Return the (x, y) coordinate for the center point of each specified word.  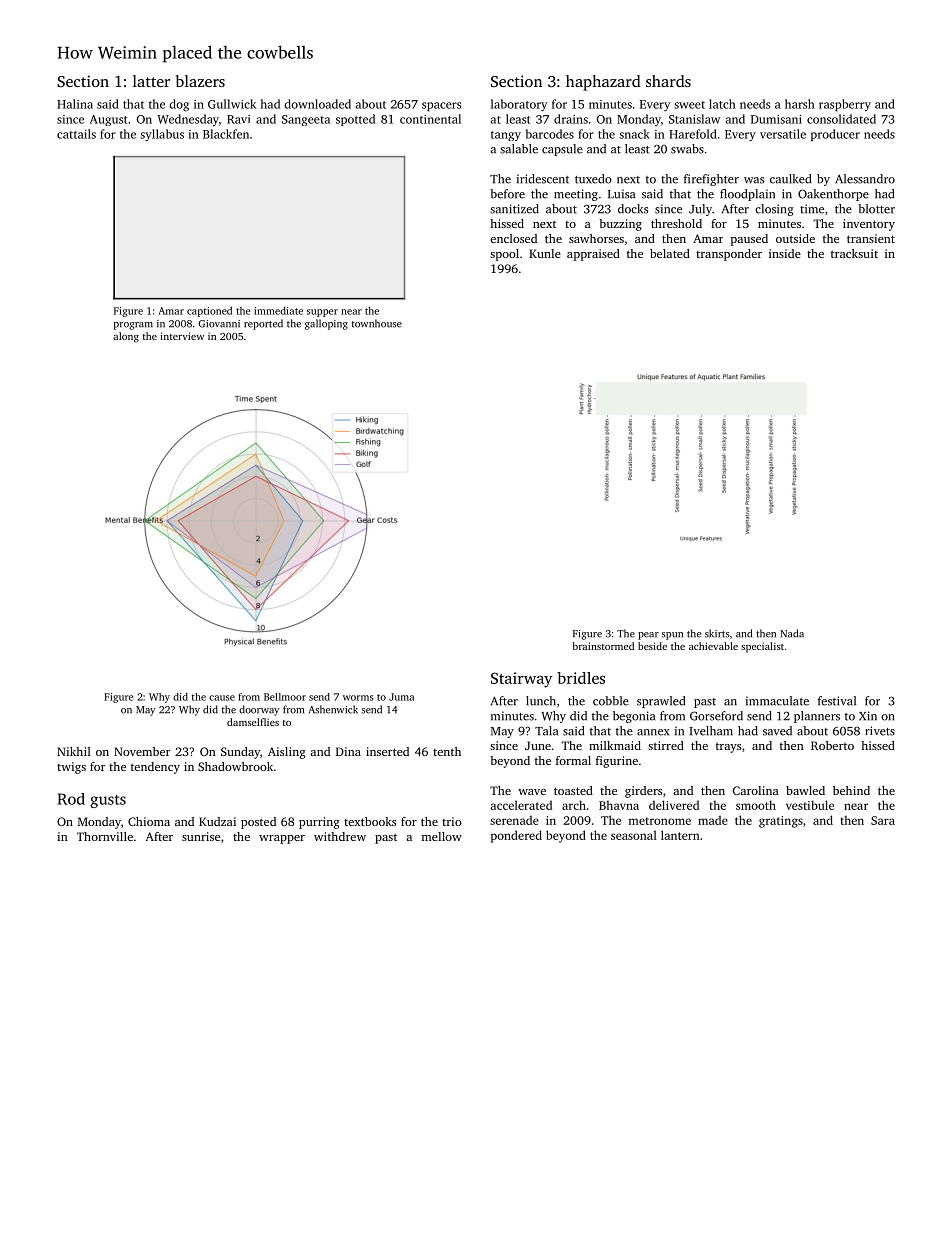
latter (151, 81)
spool (504, 255)
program (133, 326)
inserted (387, 751)
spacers (441, 106)
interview (182, 336)
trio (452, 821)
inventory (869, 225)
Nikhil (74, 751)
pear (648, 636)
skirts (717, 633)
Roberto (832, 745)
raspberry (845, 105)
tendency (155, 768)
